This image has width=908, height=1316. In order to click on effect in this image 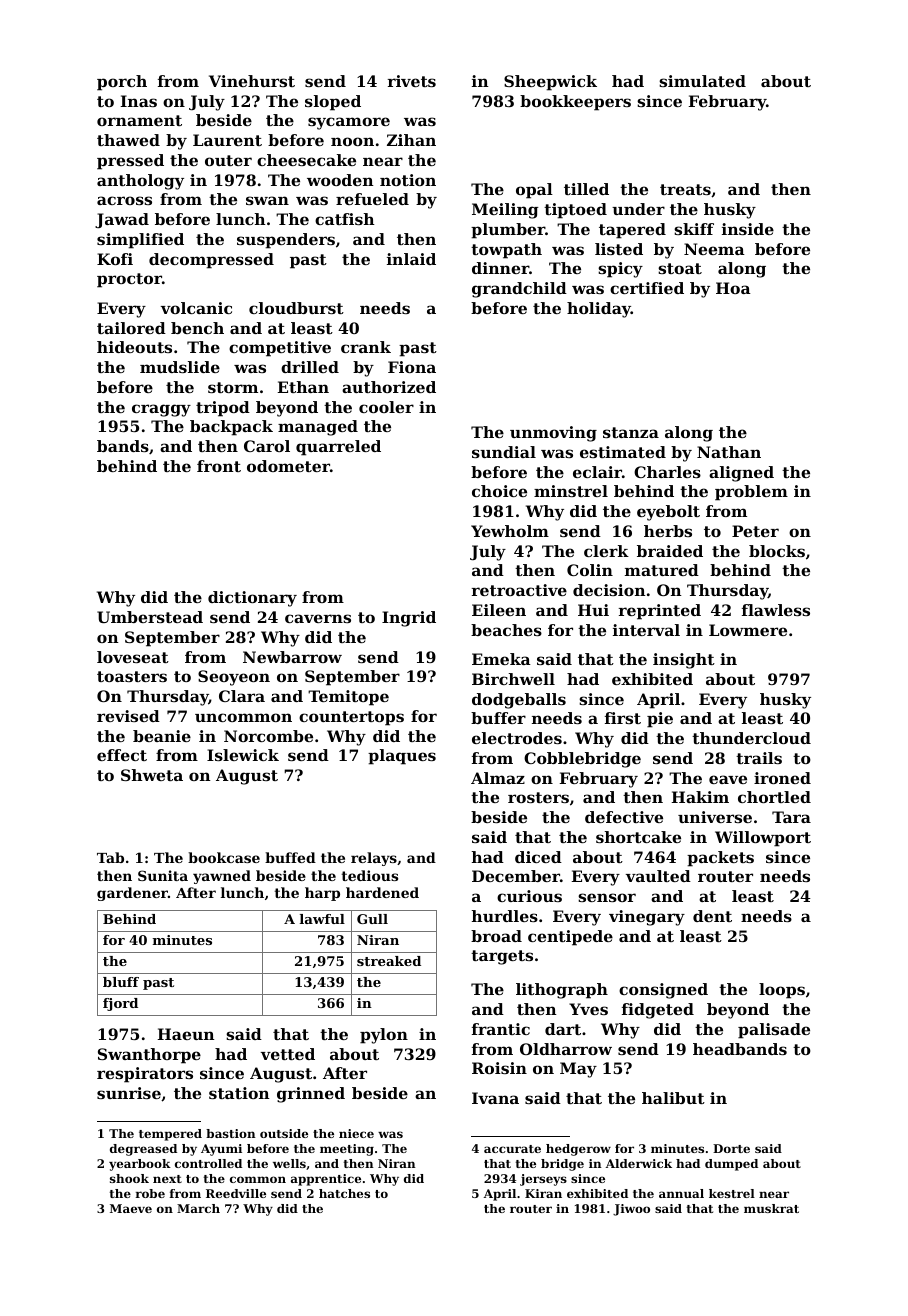, I will do `click(122, 755)`.
